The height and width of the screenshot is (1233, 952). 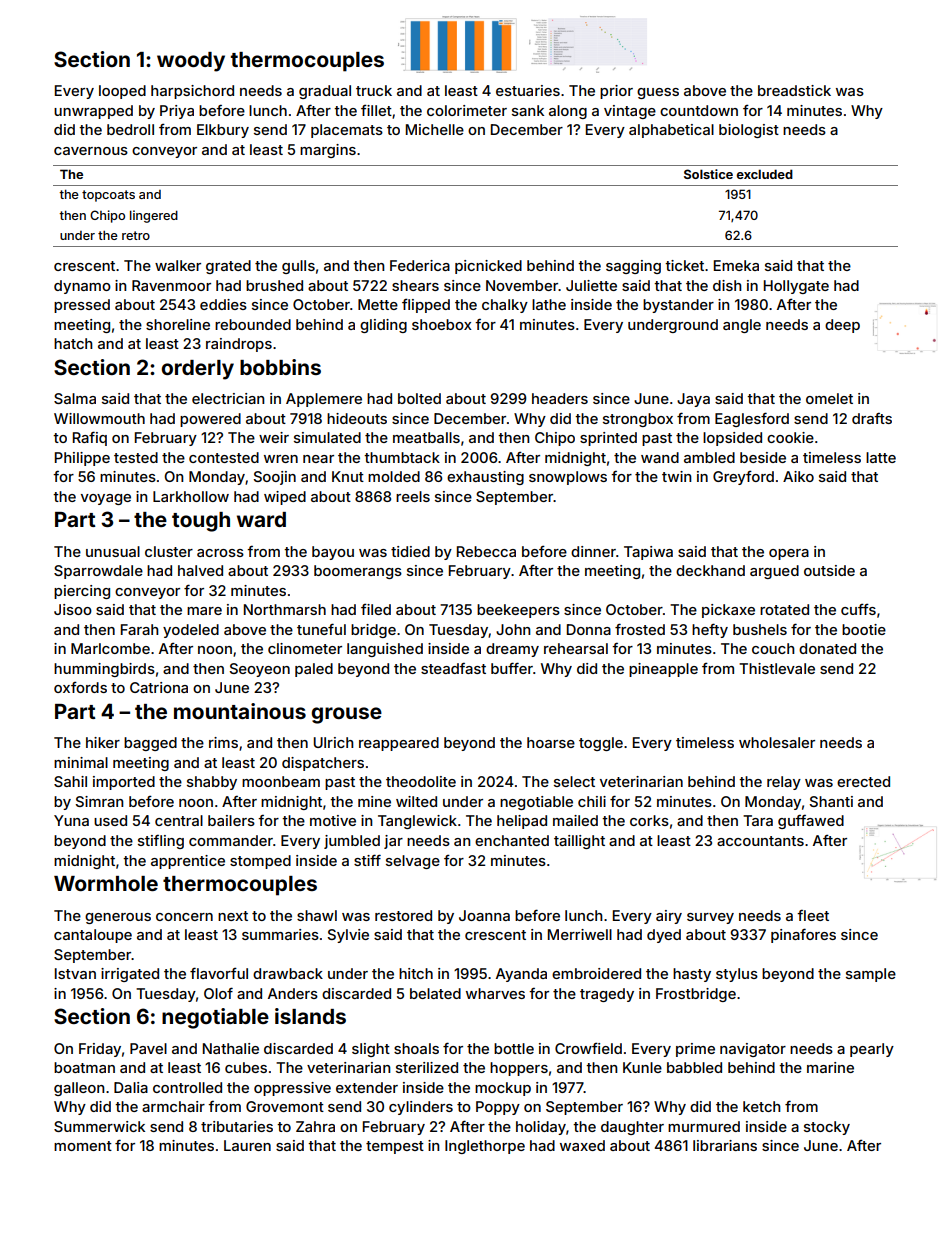 I want to click on Lauren, so click(x=247, y=1145).
